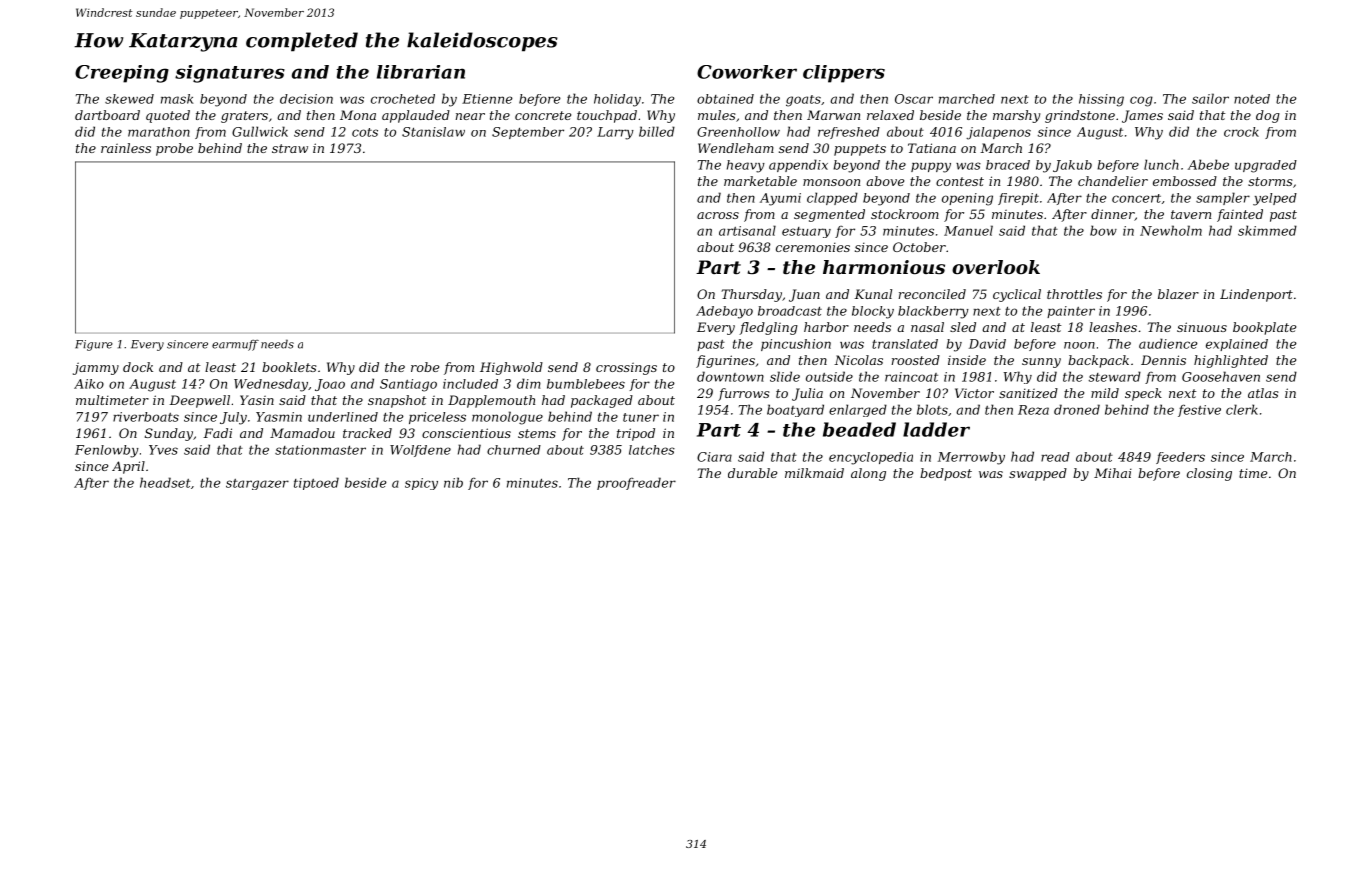 This page has width=1372, height=887. Describe the element at coordinates (768, 328) in the page. I see `fledgling` at that location.
